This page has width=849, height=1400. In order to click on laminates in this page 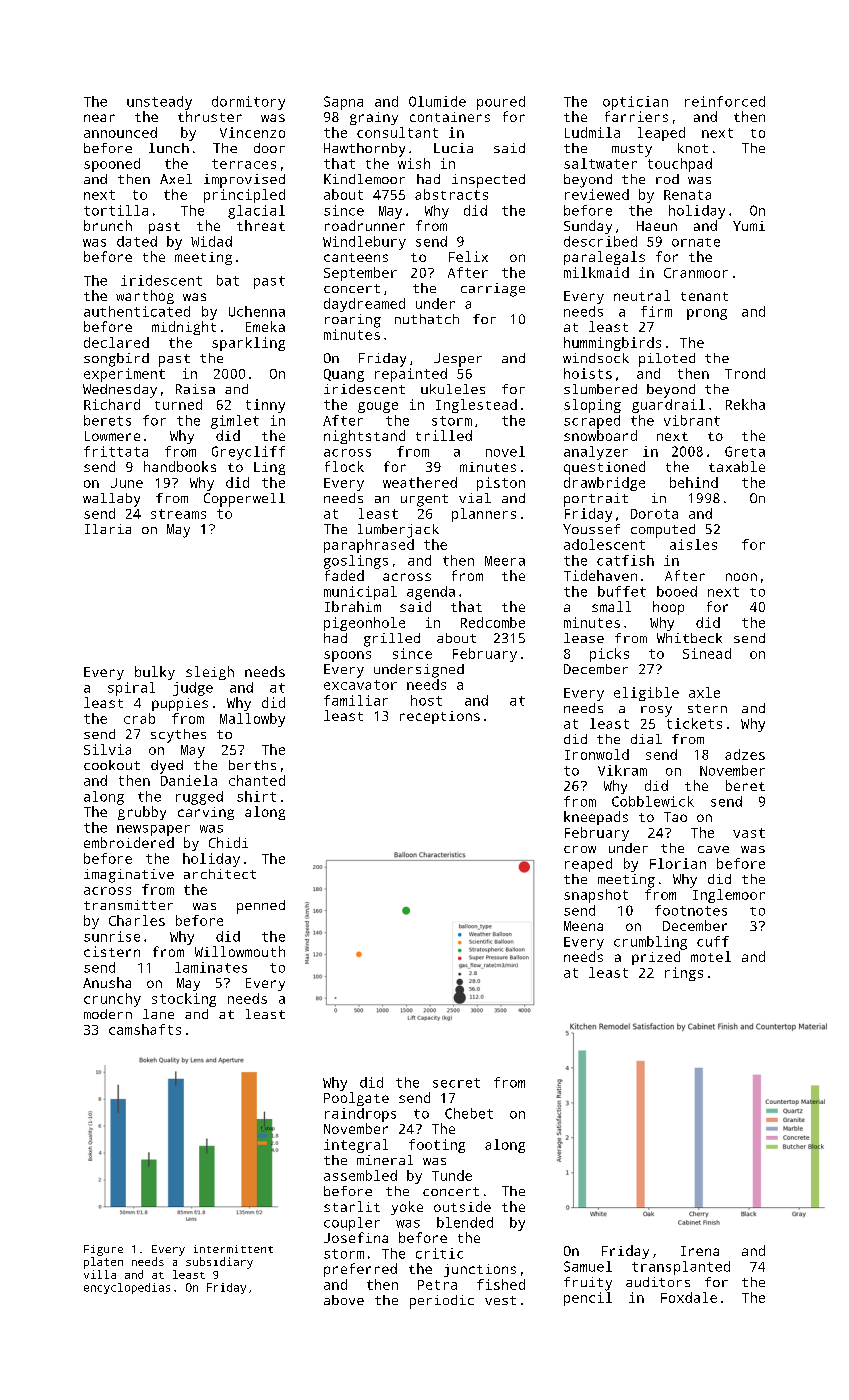, I will do `click(211, 967)`.
